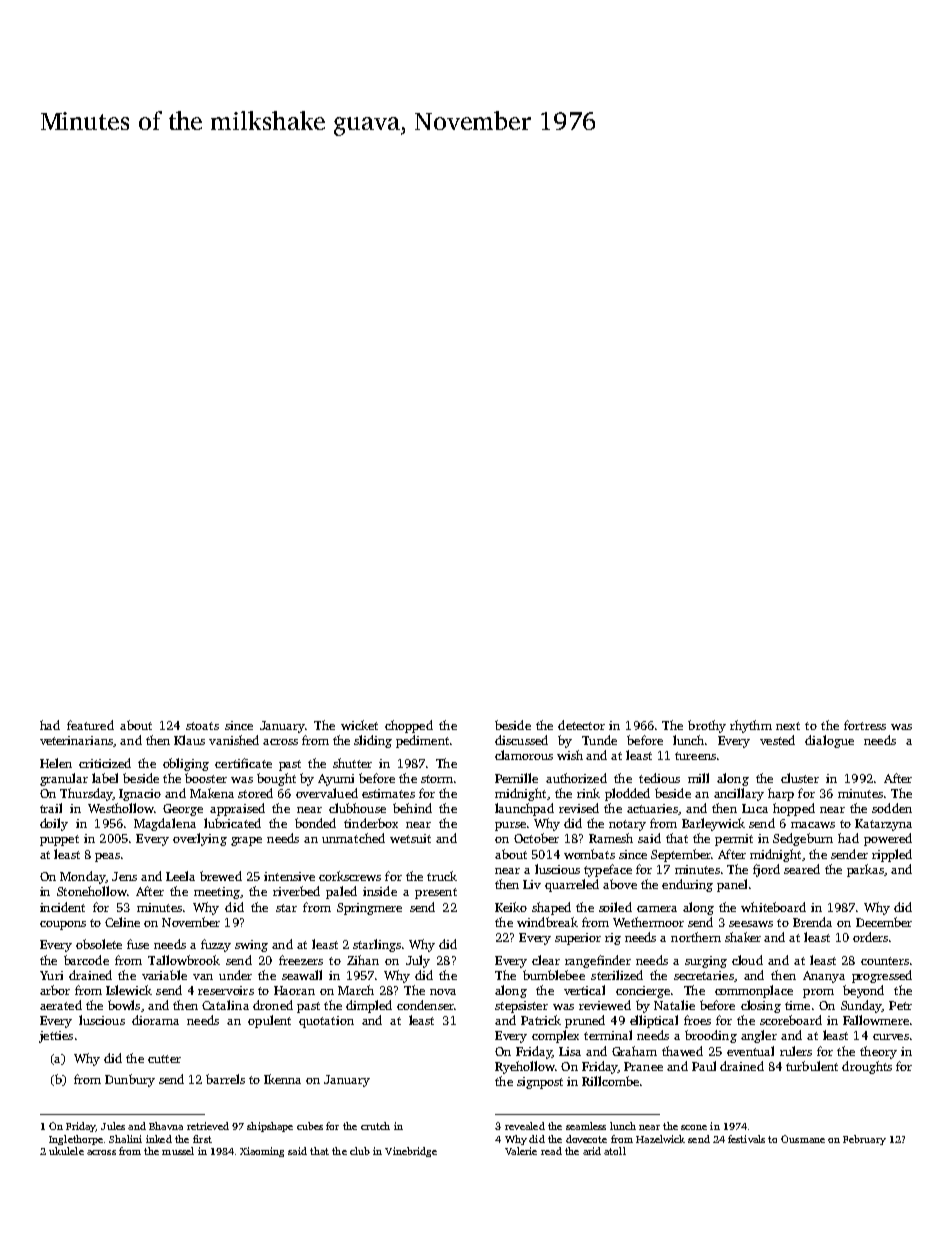 The width and height of the screenshot is (952, 1233). I want to click on featured, so click(90, 725).
